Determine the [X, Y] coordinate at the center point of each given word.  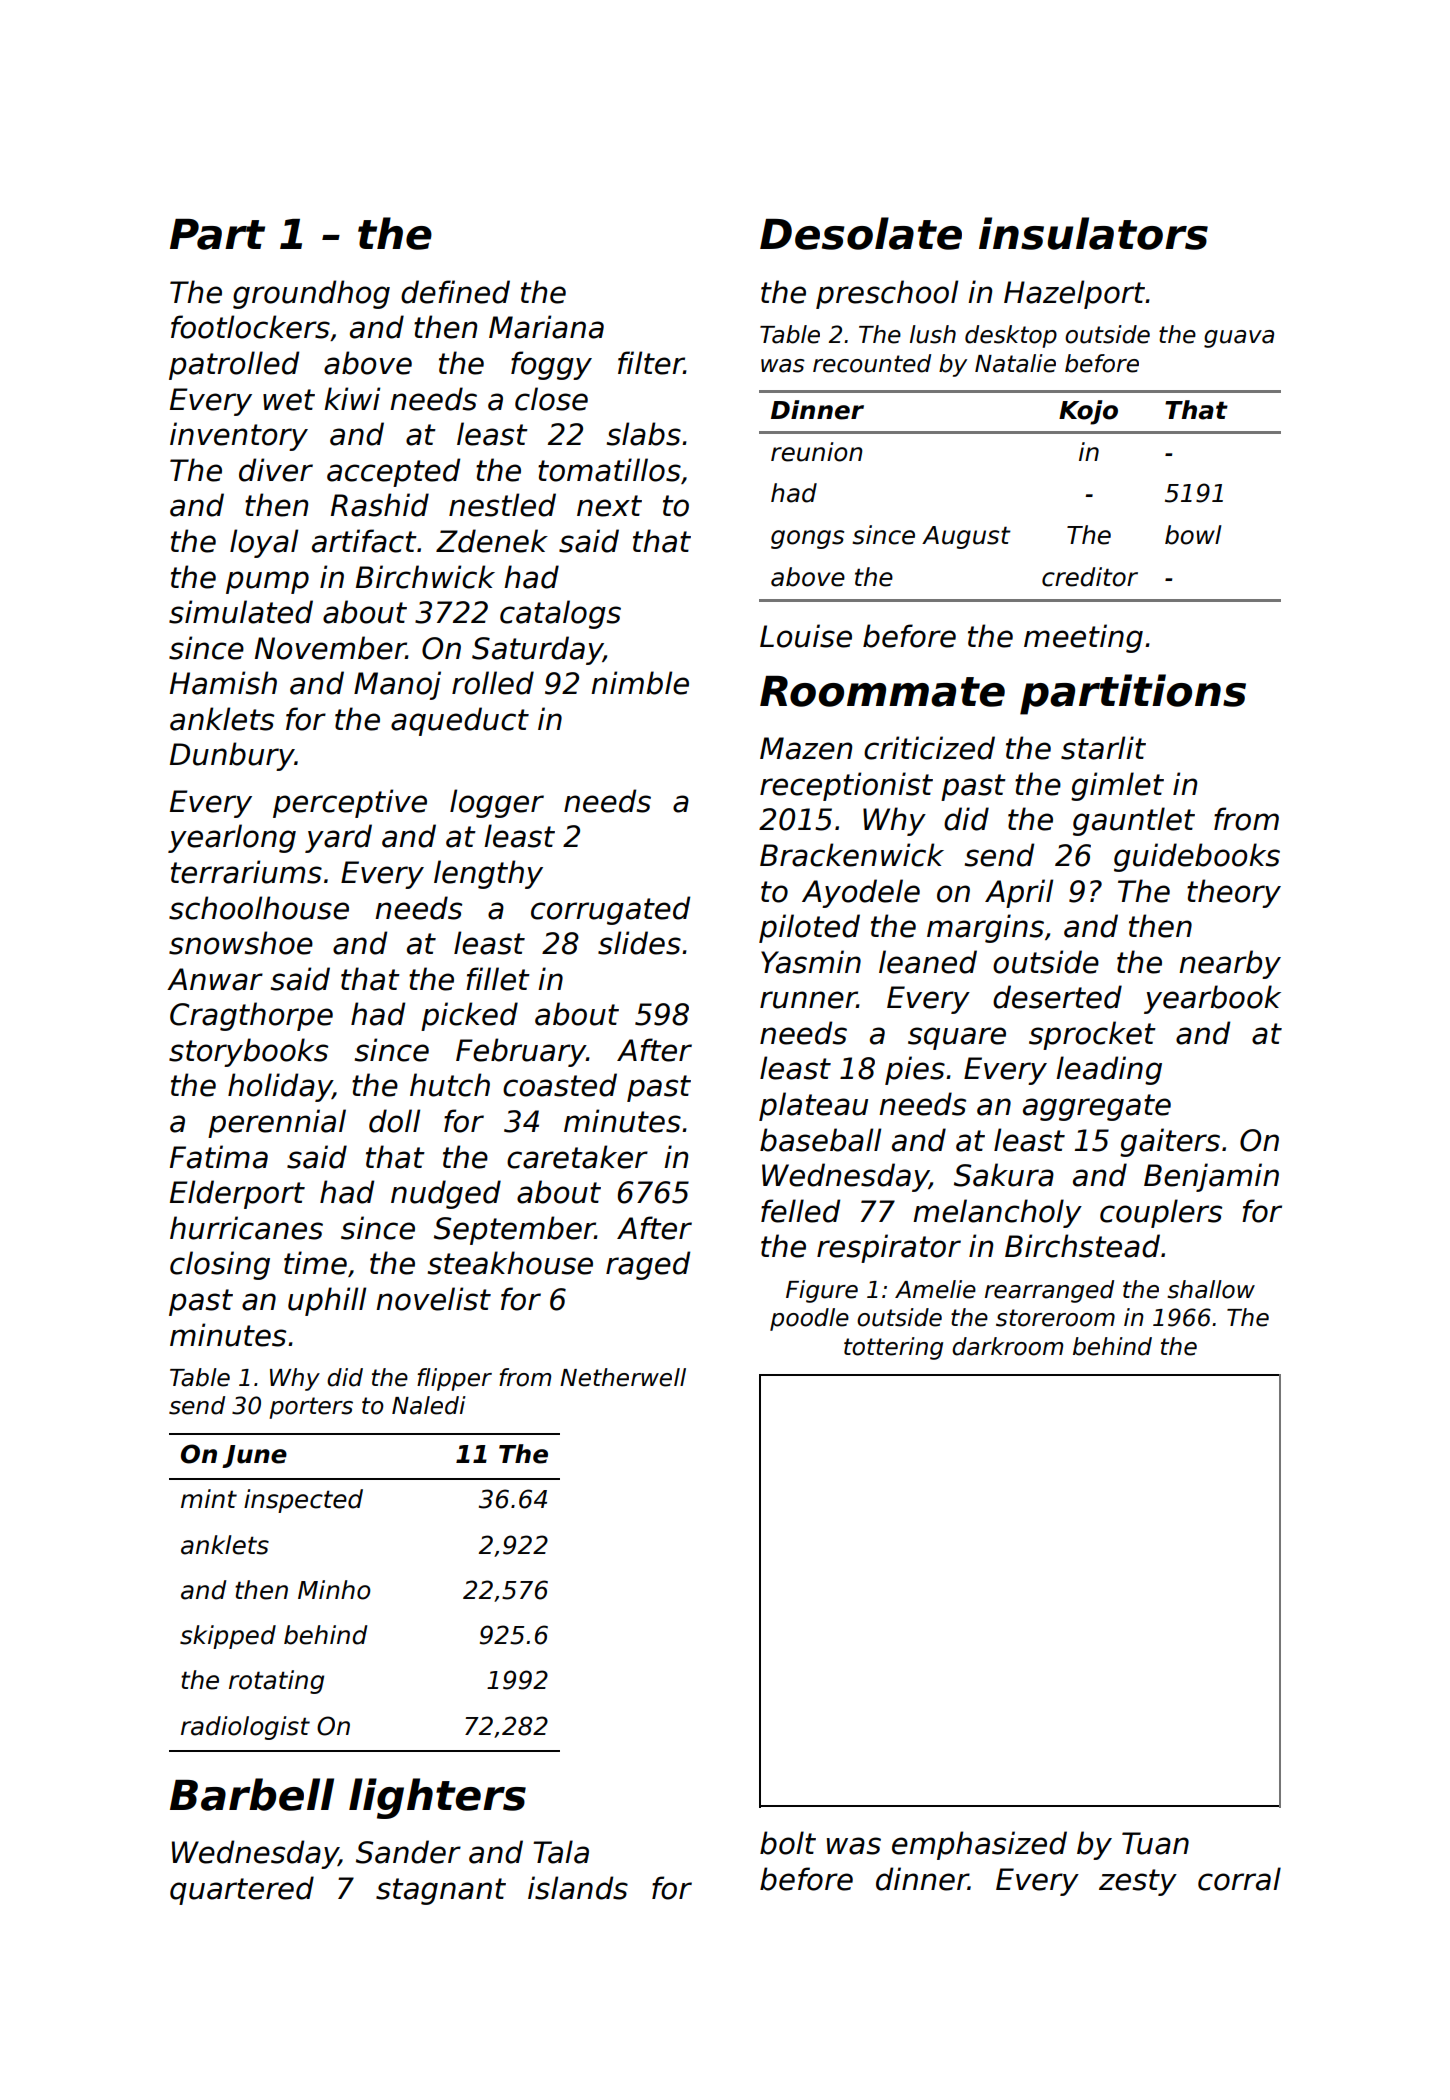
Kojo [1088, 412]
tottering [893, 1348]
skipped [228, 1637]
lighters [437, 1798]
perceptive [350, 803]
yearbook [1212, 999]
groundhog [311, 294]
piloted [809, 928]
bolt [788, 1843]
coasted [560, 1085]
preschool [887, 294]
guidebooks [1197, 857]
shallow [1211, 1289]
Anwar [215, 979]
